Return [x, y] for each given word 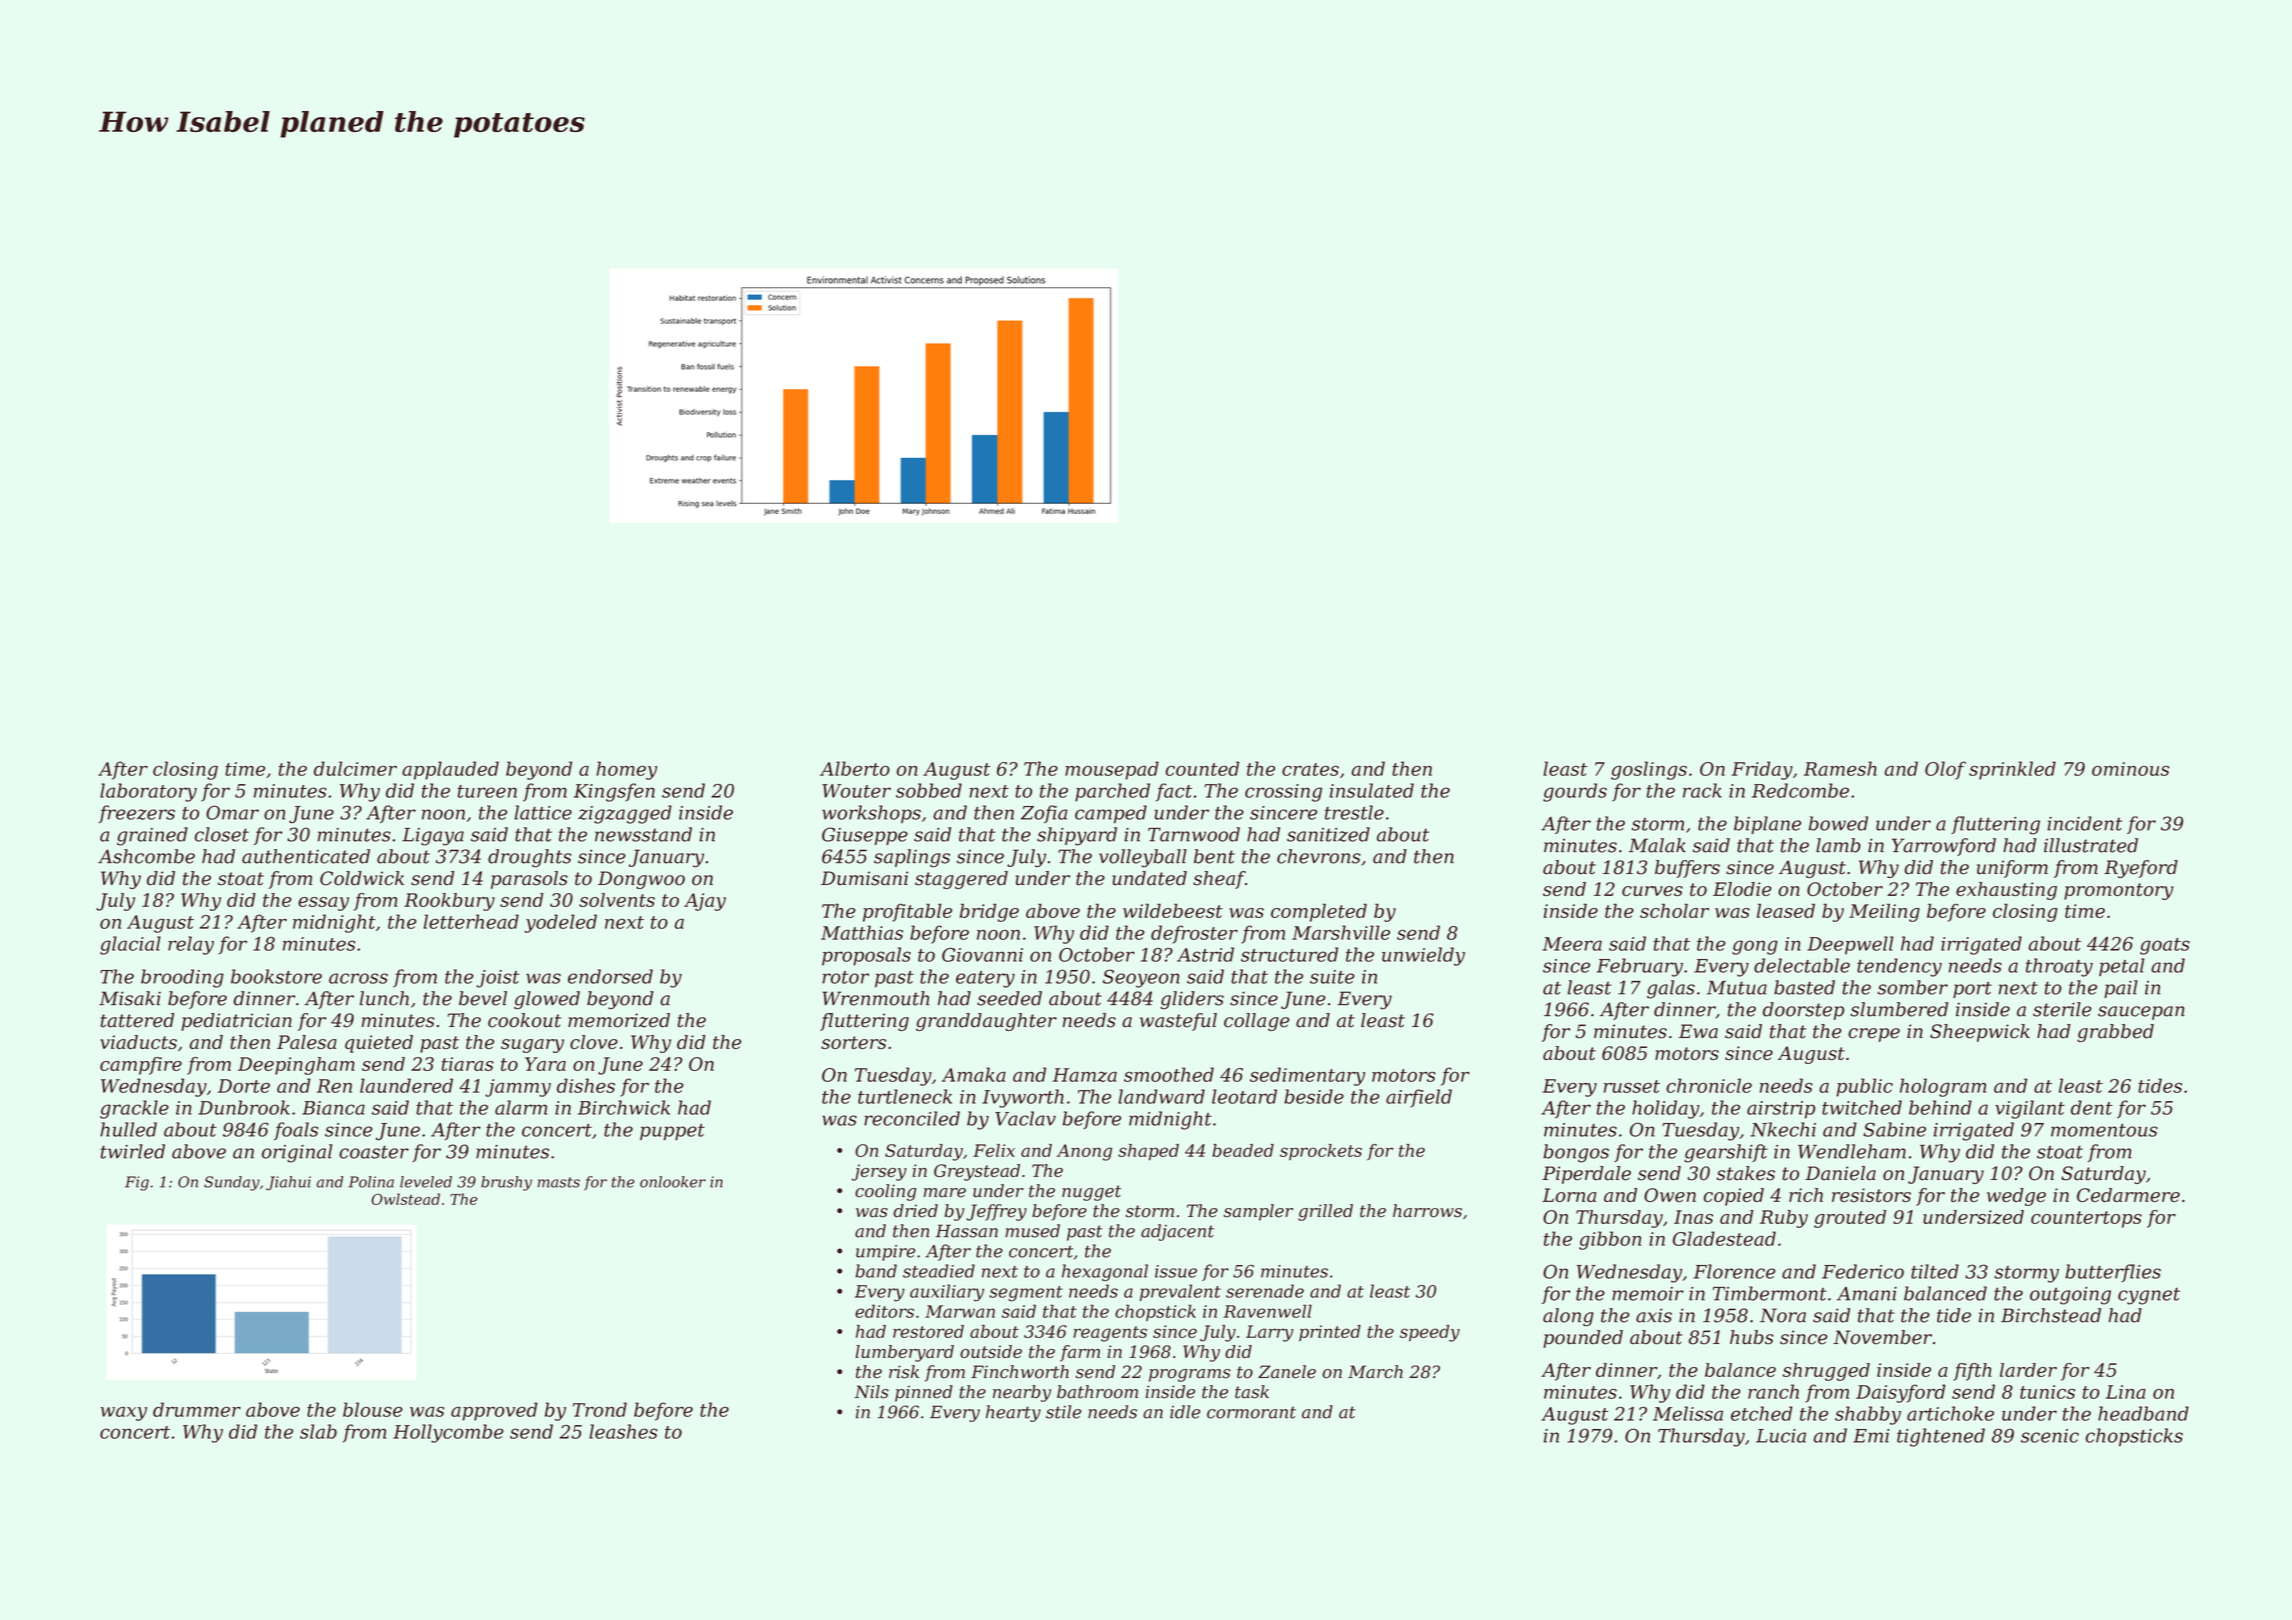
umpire [885, 1253]
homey [626, 770]
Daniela [1840, 1173]
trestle [1354, 812]
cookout [524, 1020]
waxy [124, 1414]
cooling [885, 1192]
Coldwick [362, 878]
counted [1202, 768]
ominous [2130, 769]
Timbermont [1770, 1293]
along [1568, 1317]
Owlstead [405, 1199]
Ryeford [2141, 869]
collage [1257, 1022]
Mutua [1737, 988]
